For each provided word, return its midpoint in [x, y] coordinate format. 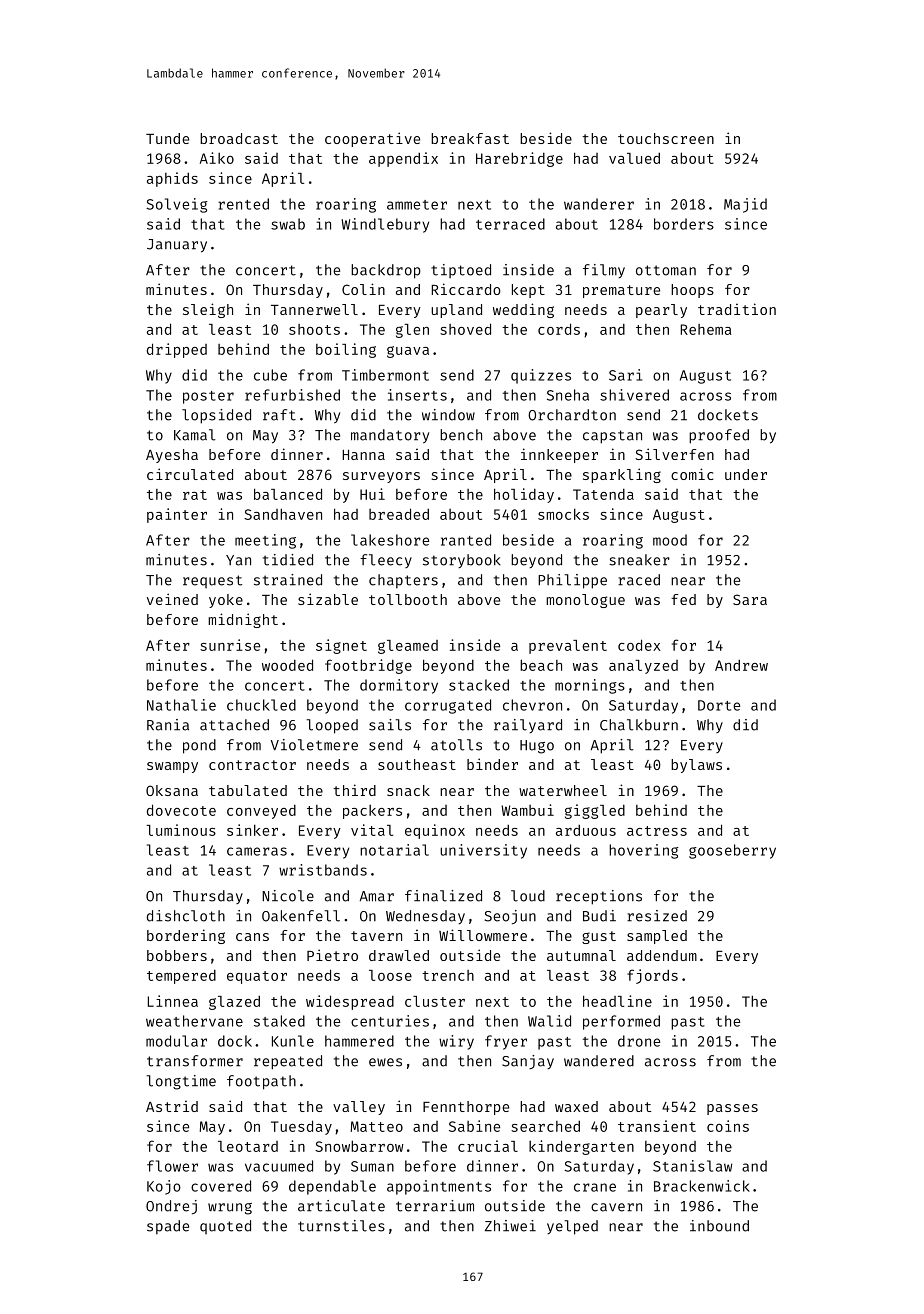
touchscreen [666, 138]
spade [168, 1227]
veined [172, 599]
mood [670, 540]
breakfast [470, 138]
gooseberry [732, 851]
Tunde [167, 138]
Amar [377, 896]
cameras [257, 851]
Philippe [572, 581]
